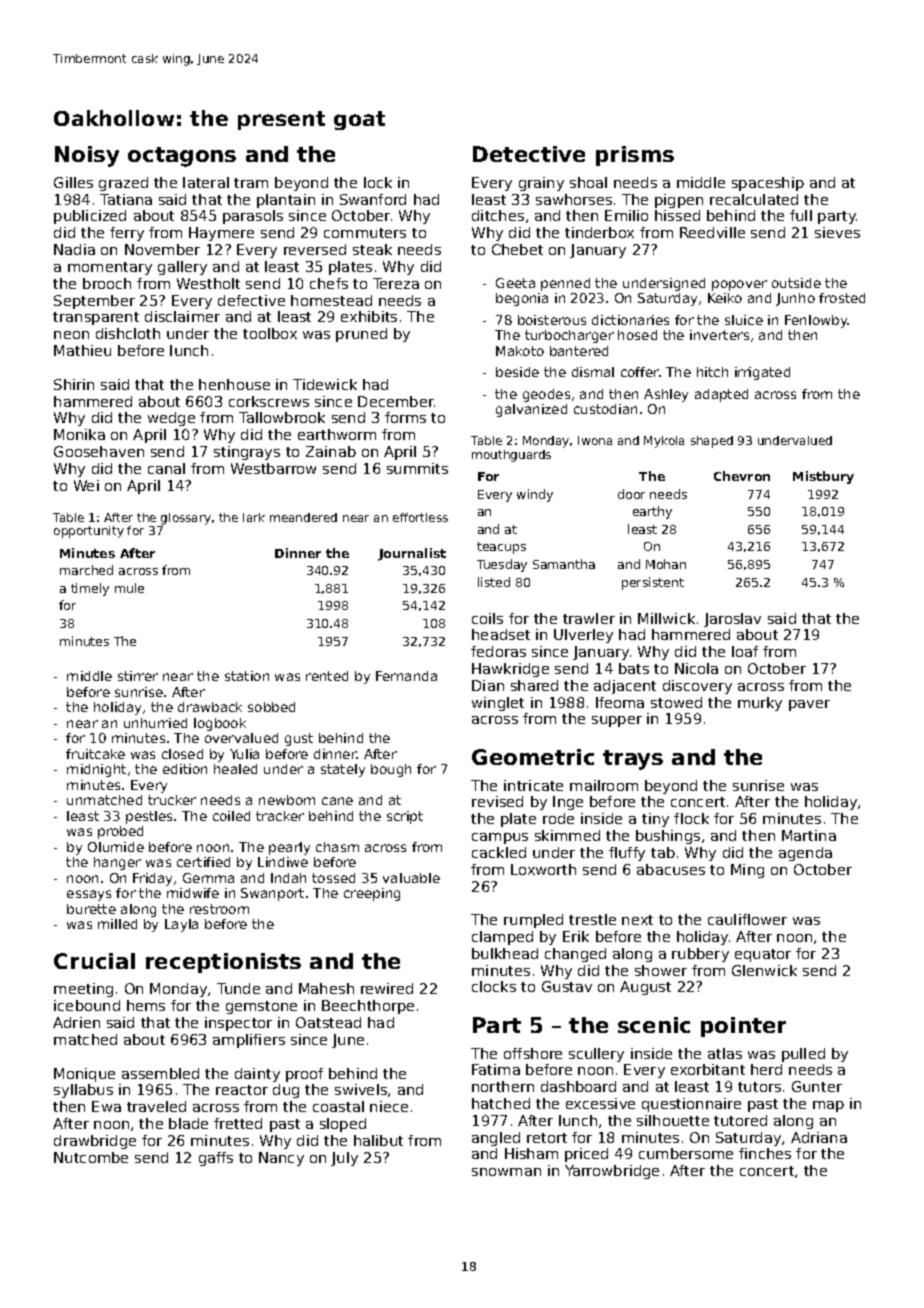  I want to click on Detective, so click(529, 154).
